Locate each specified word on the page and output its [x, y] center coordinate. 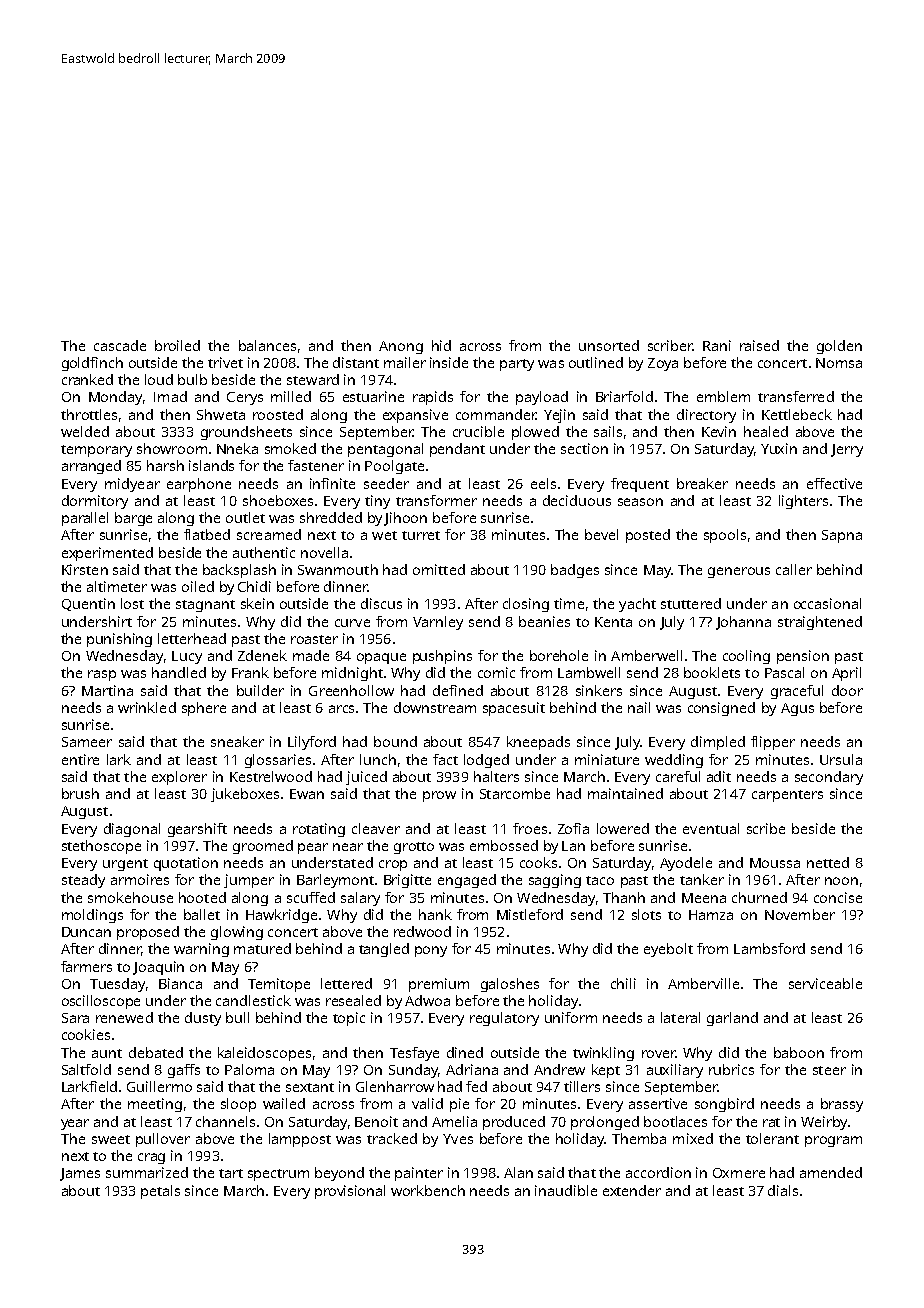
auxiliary [675, 1071]
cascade [120, 345]
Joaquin [158, 968]
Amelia [454, 1121]
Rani [717, 345]
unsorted [609, 345]
